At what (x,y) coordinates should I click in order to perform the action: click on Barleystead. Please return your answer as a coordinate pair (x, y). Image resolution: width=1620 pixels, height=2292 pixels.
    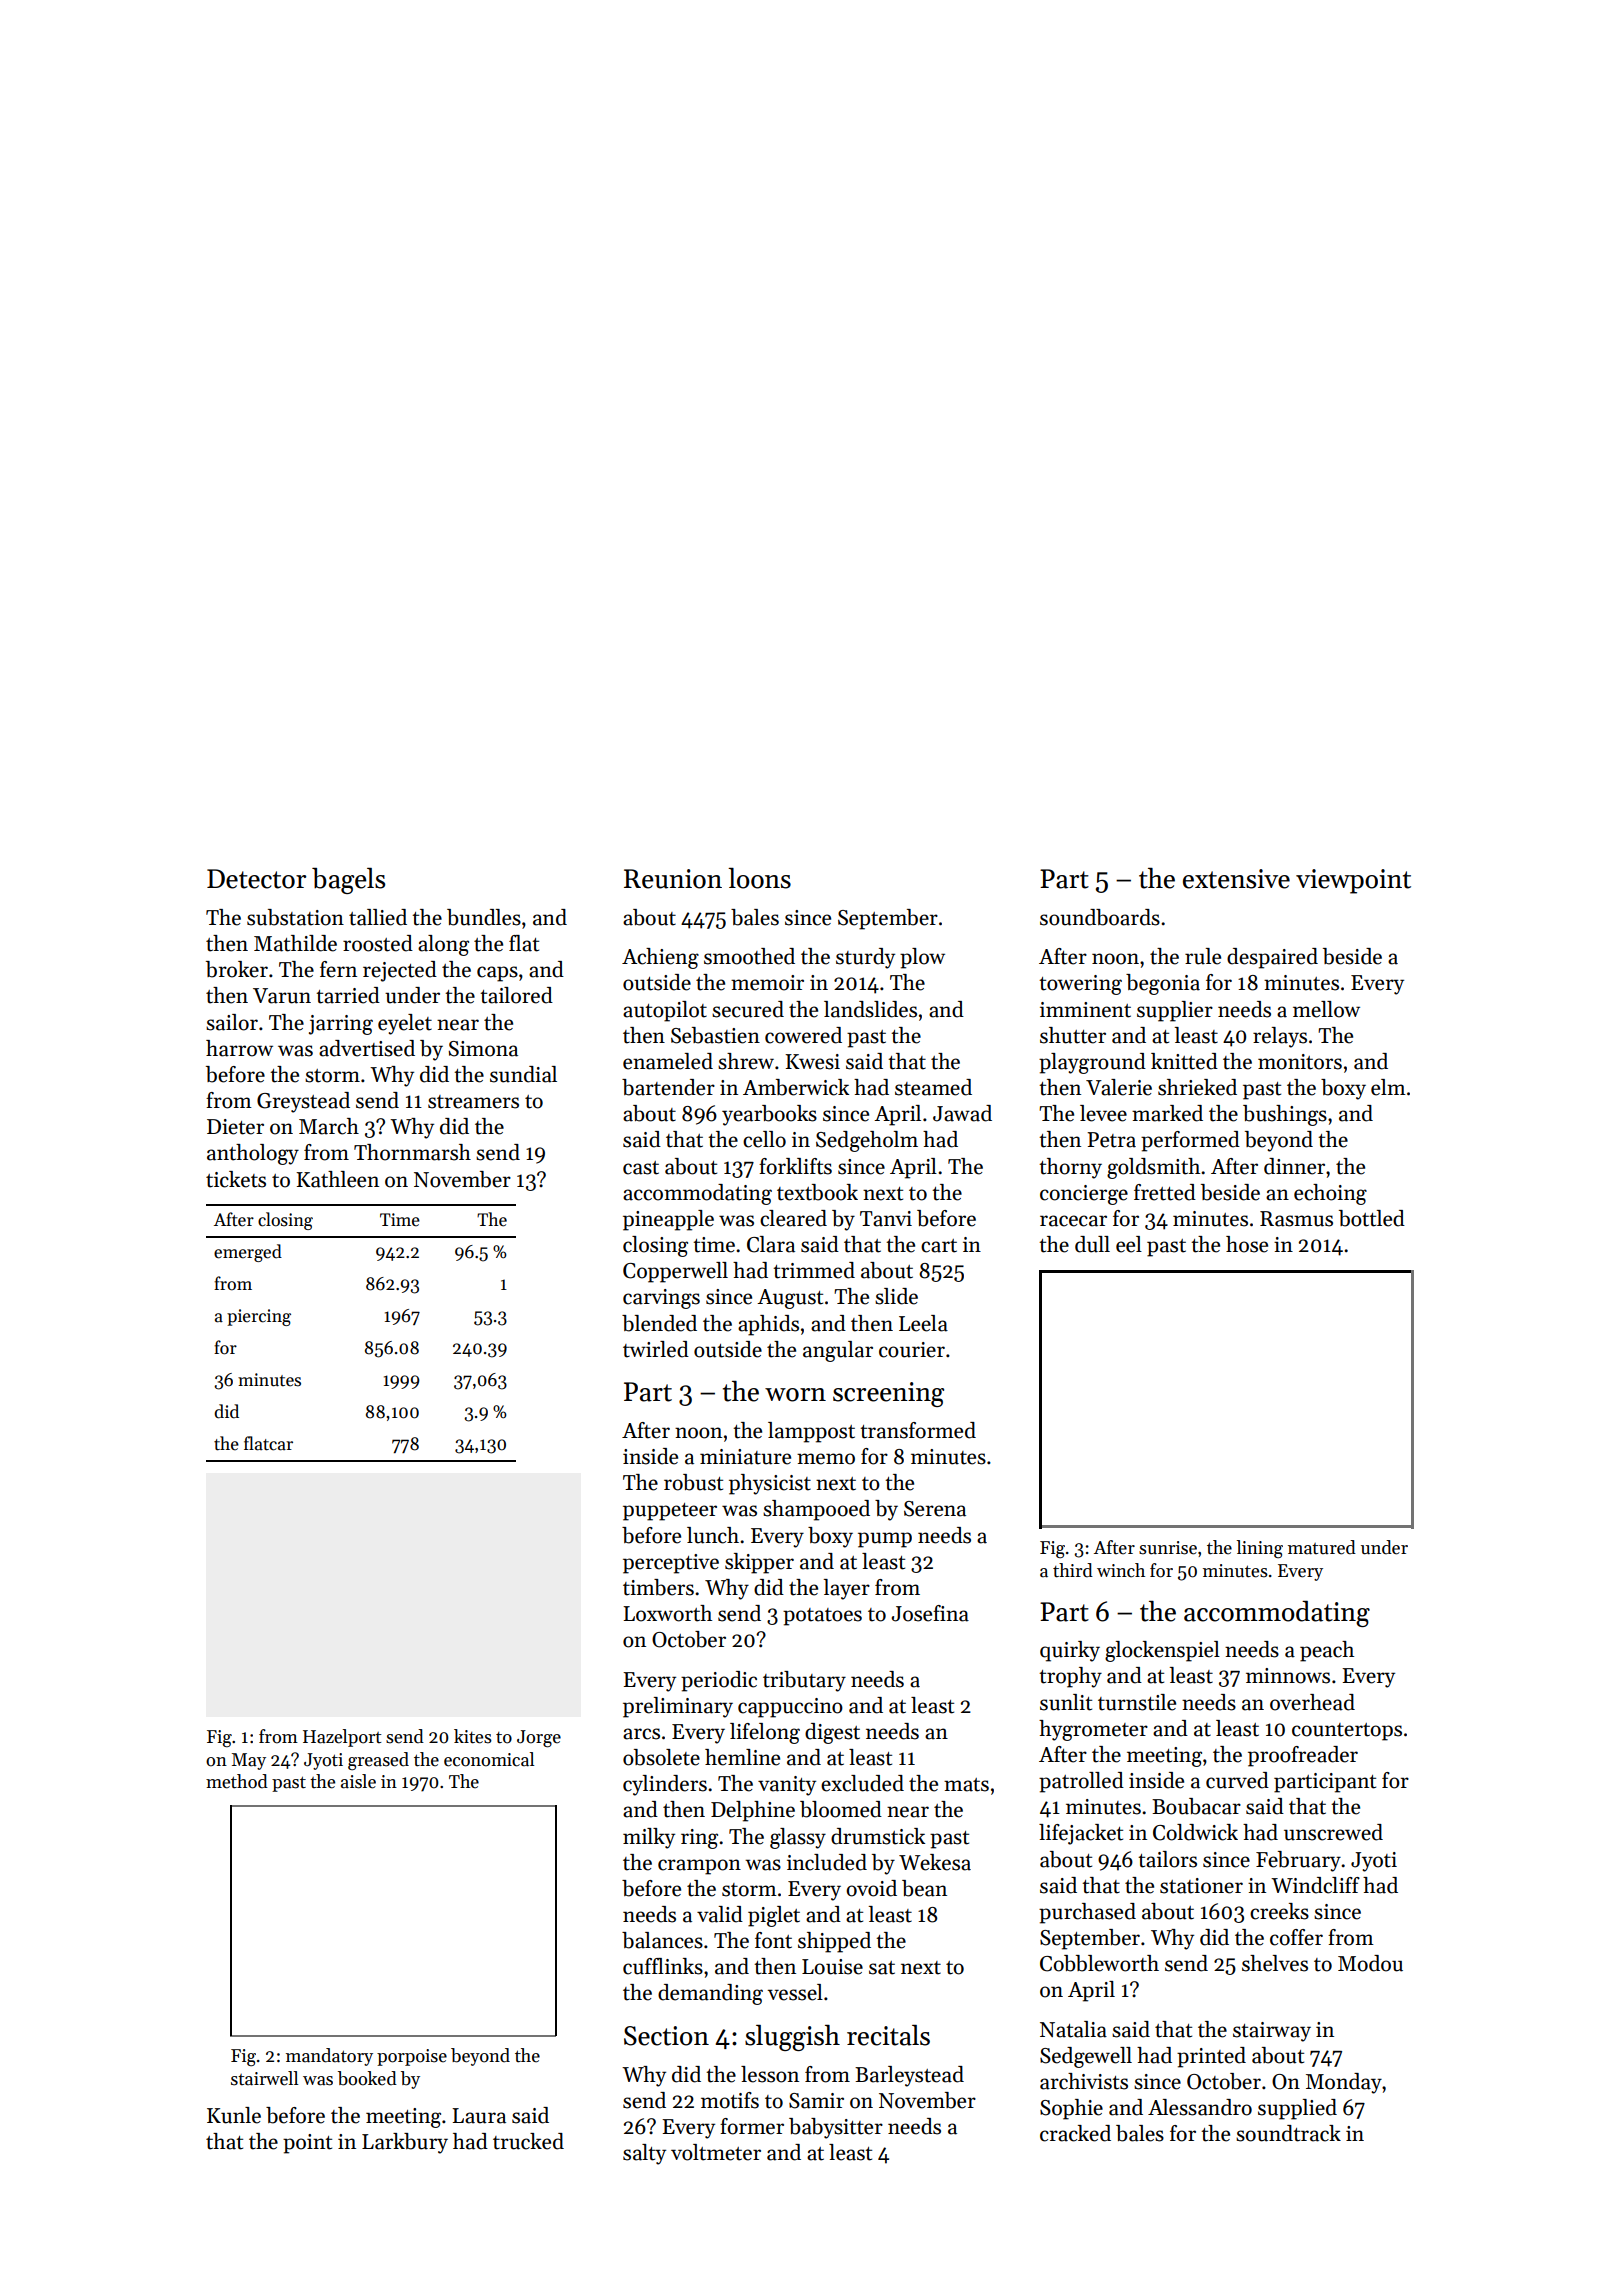
    Looking at the image, I should click on (909, 2076).
